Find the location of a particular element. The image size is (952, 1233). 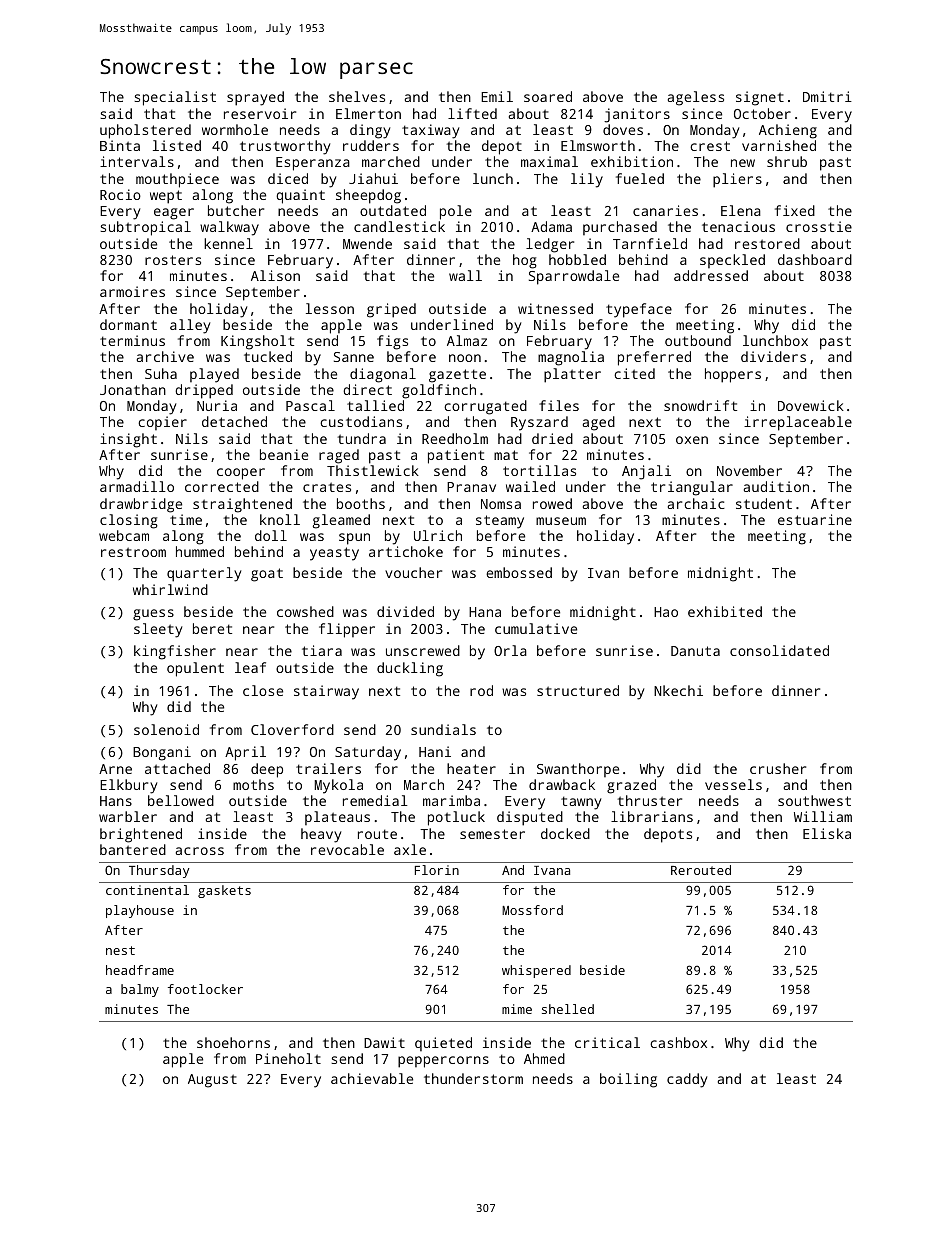

moths is located at coordinates (253, 784).
